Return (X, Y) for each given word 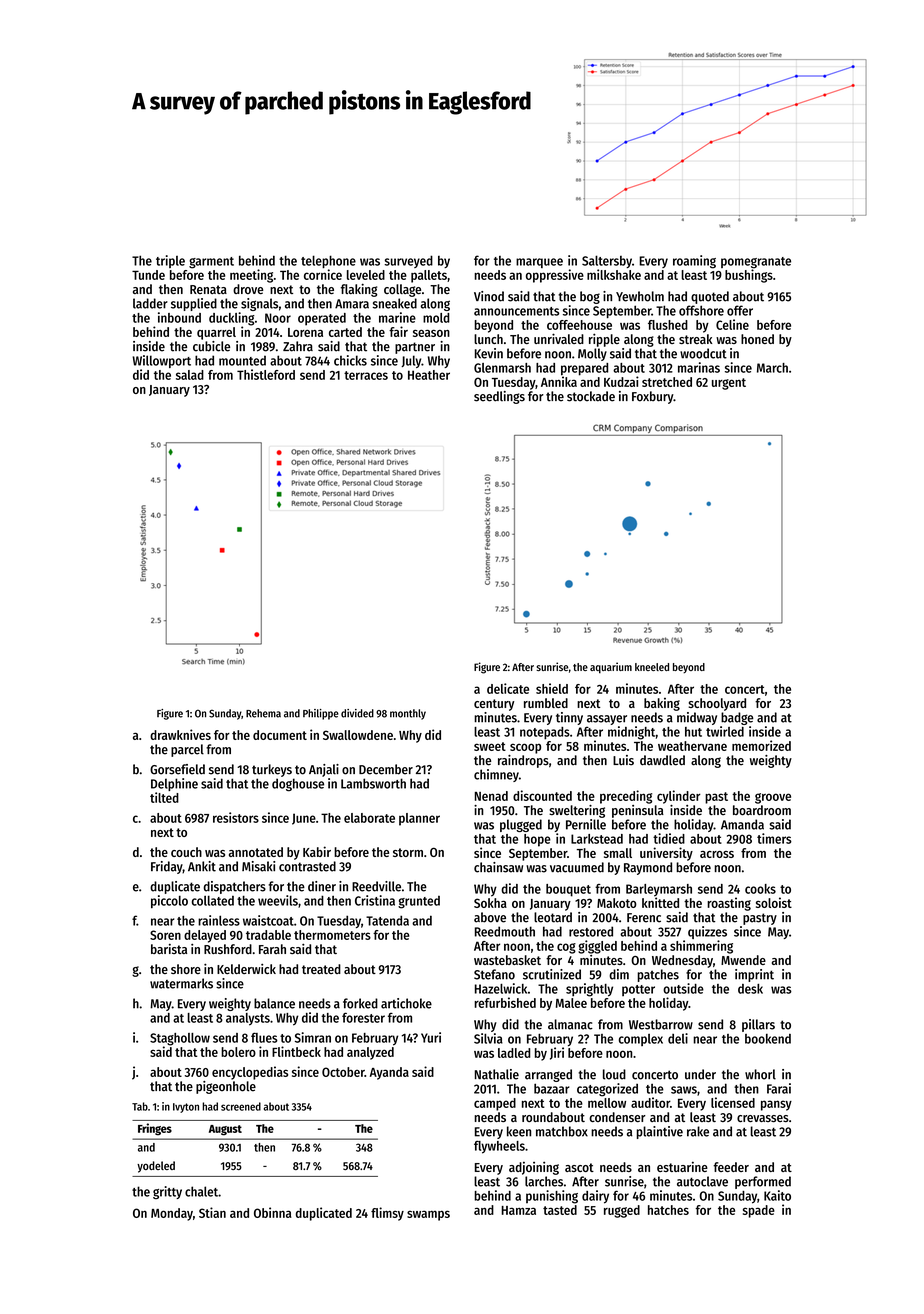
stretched (667, 382)
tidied (669, 838)
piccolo (169, 901)
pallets (429, 276)
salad (190, 375)
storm (408, 852)
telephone (328, 261)
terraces (366, 375)
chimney (496, 775)
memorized (761, 745)
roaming (694, 262)
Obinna (273, 1212)
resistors (236, 817)
